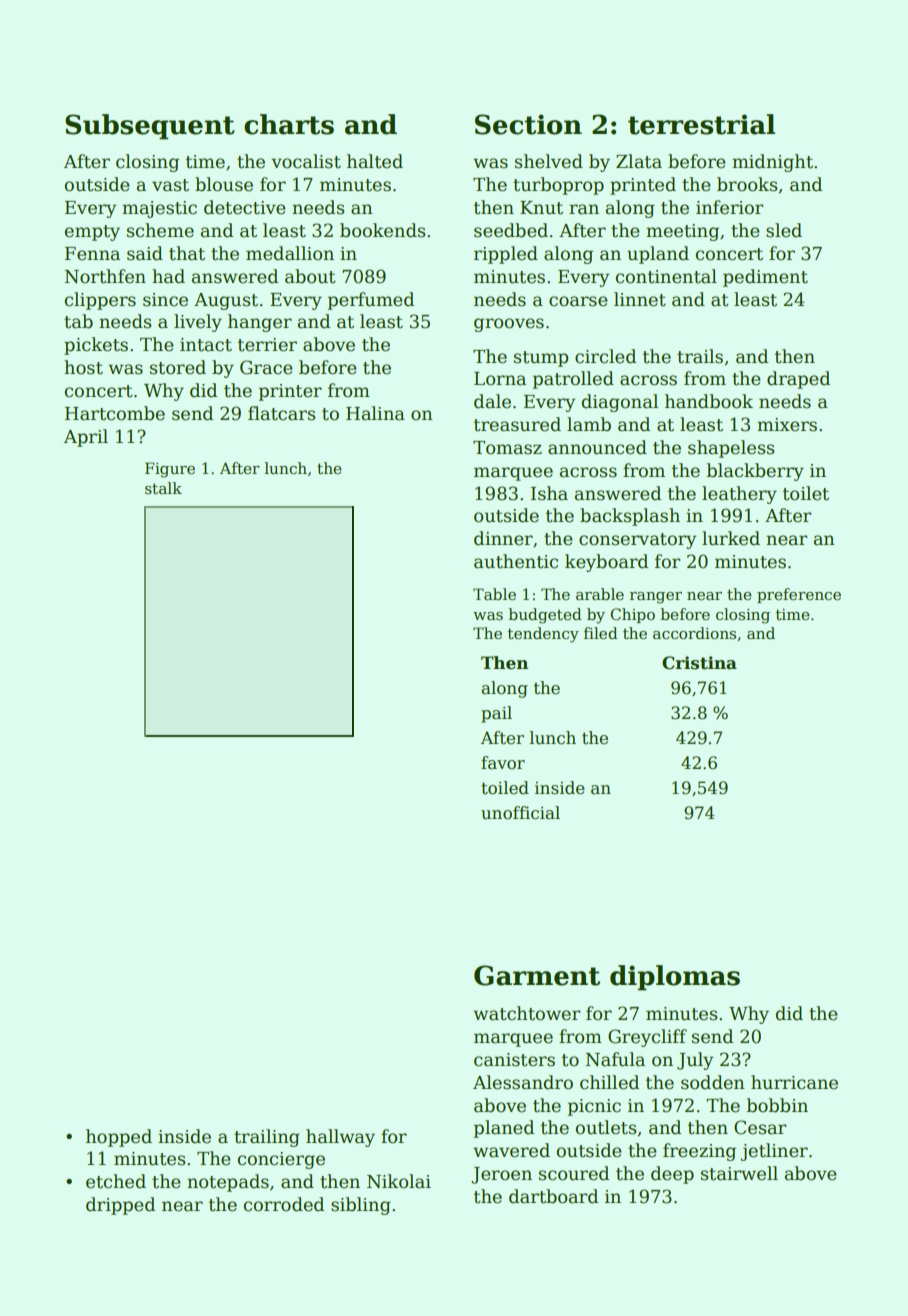 The width and height of the screenshot is (908, 1316). What do you see at coordinates (383, 230) in the screenshot?
I see `bookends` at bounding box center [383, 230].
